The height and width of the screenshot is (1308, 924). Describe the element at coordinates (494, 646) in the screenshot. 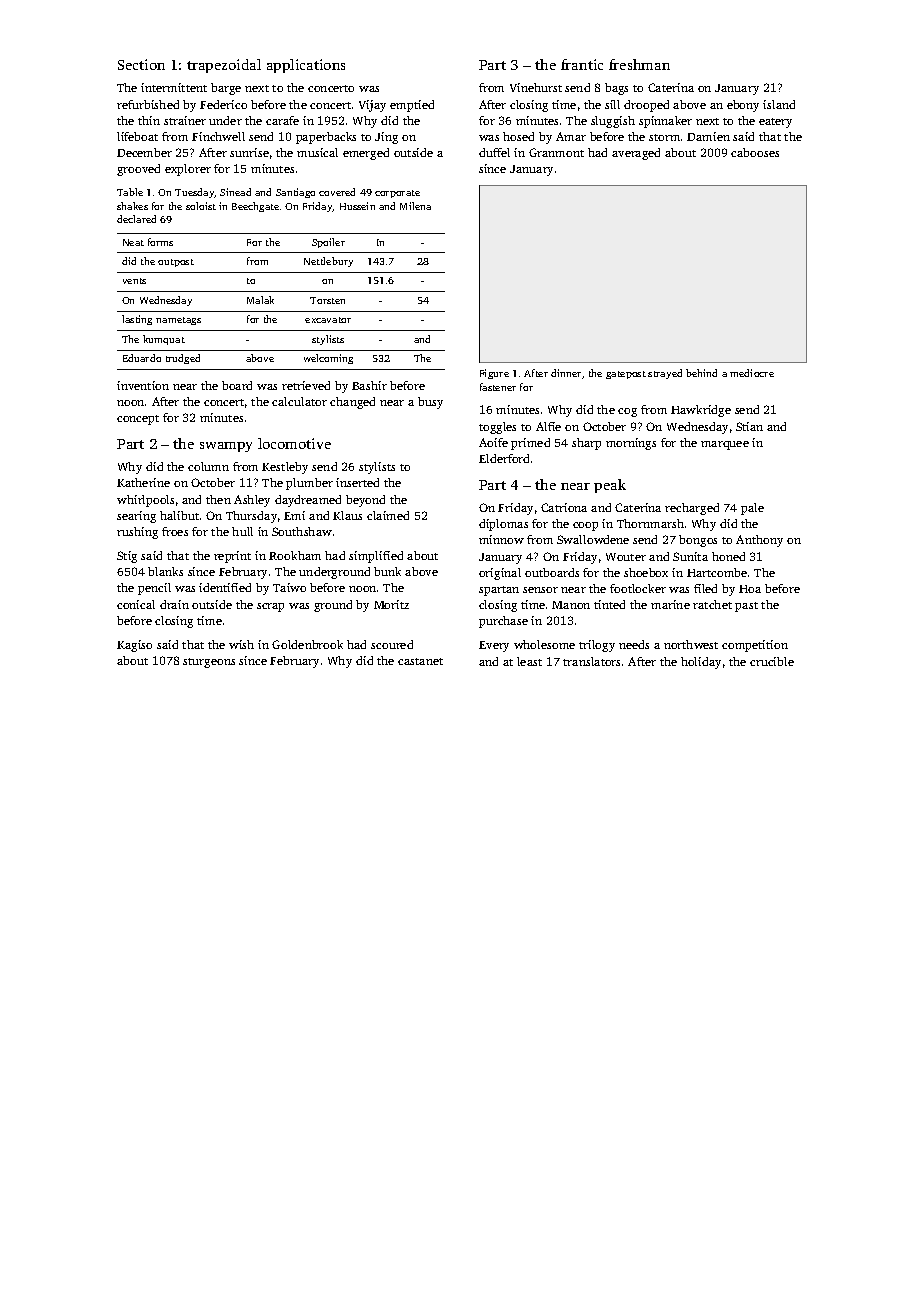

I see `Every` at that location.
